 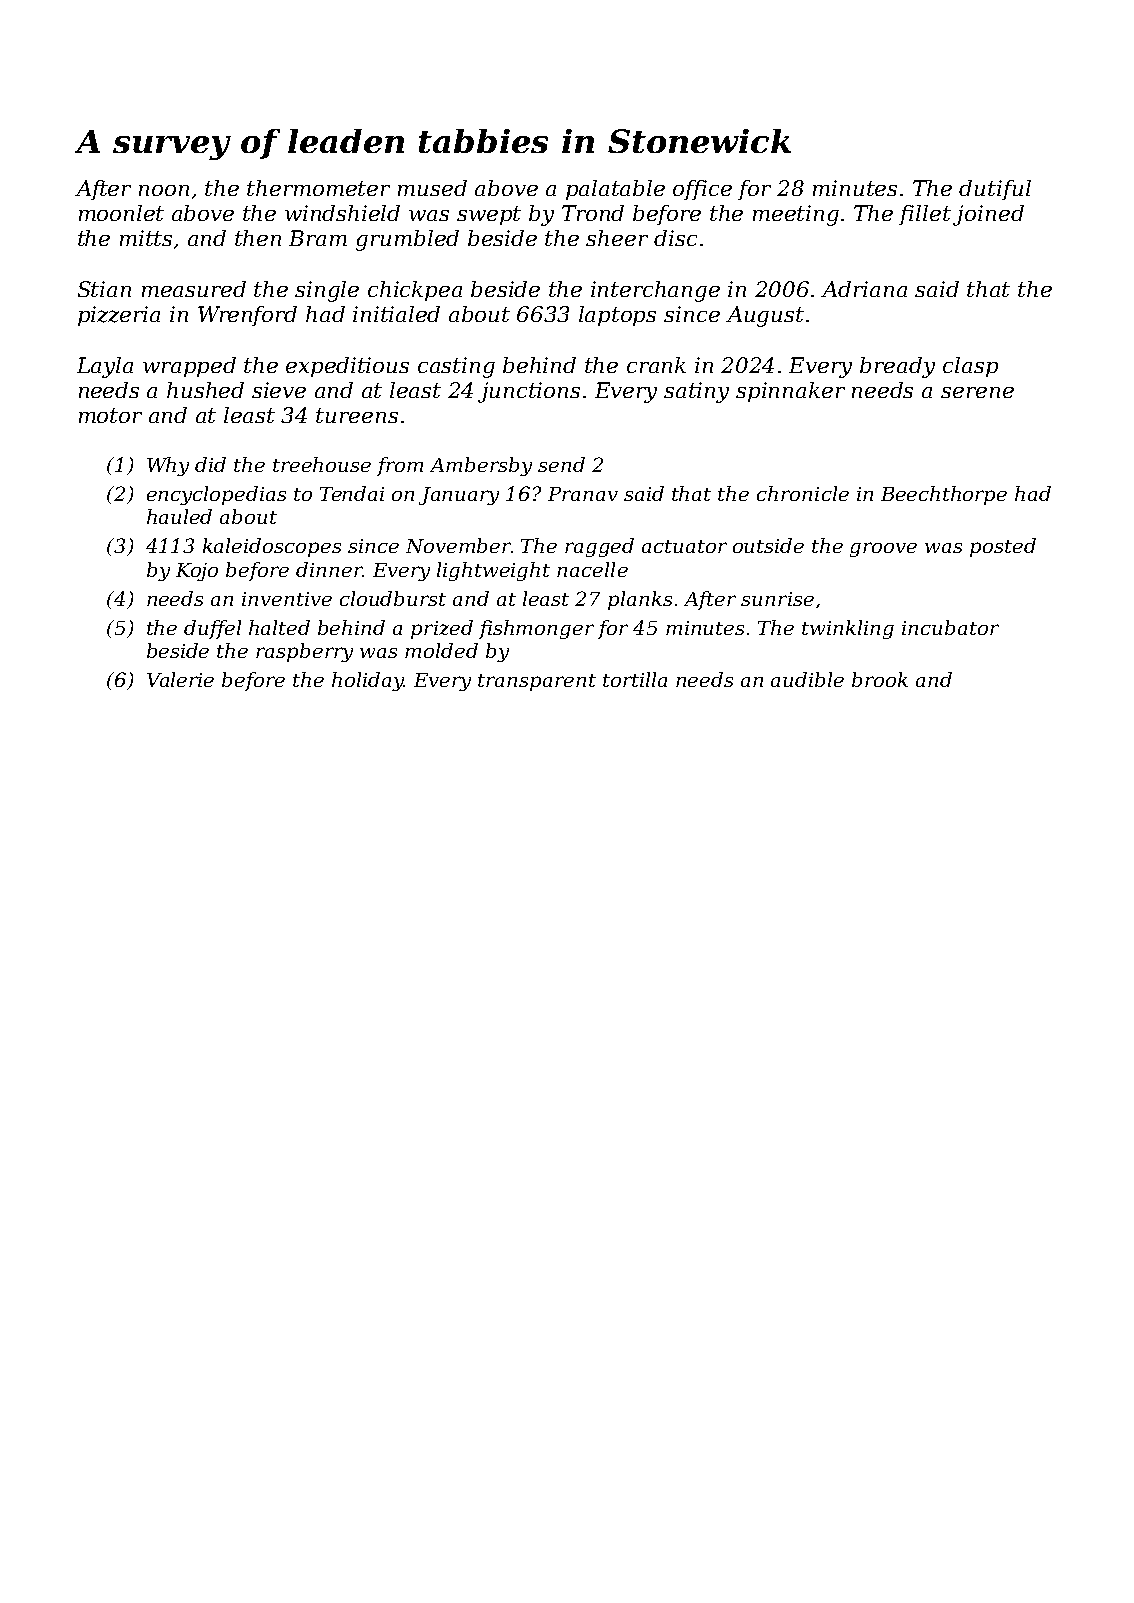 I want to click on disc, so click(x=675, y=238).
